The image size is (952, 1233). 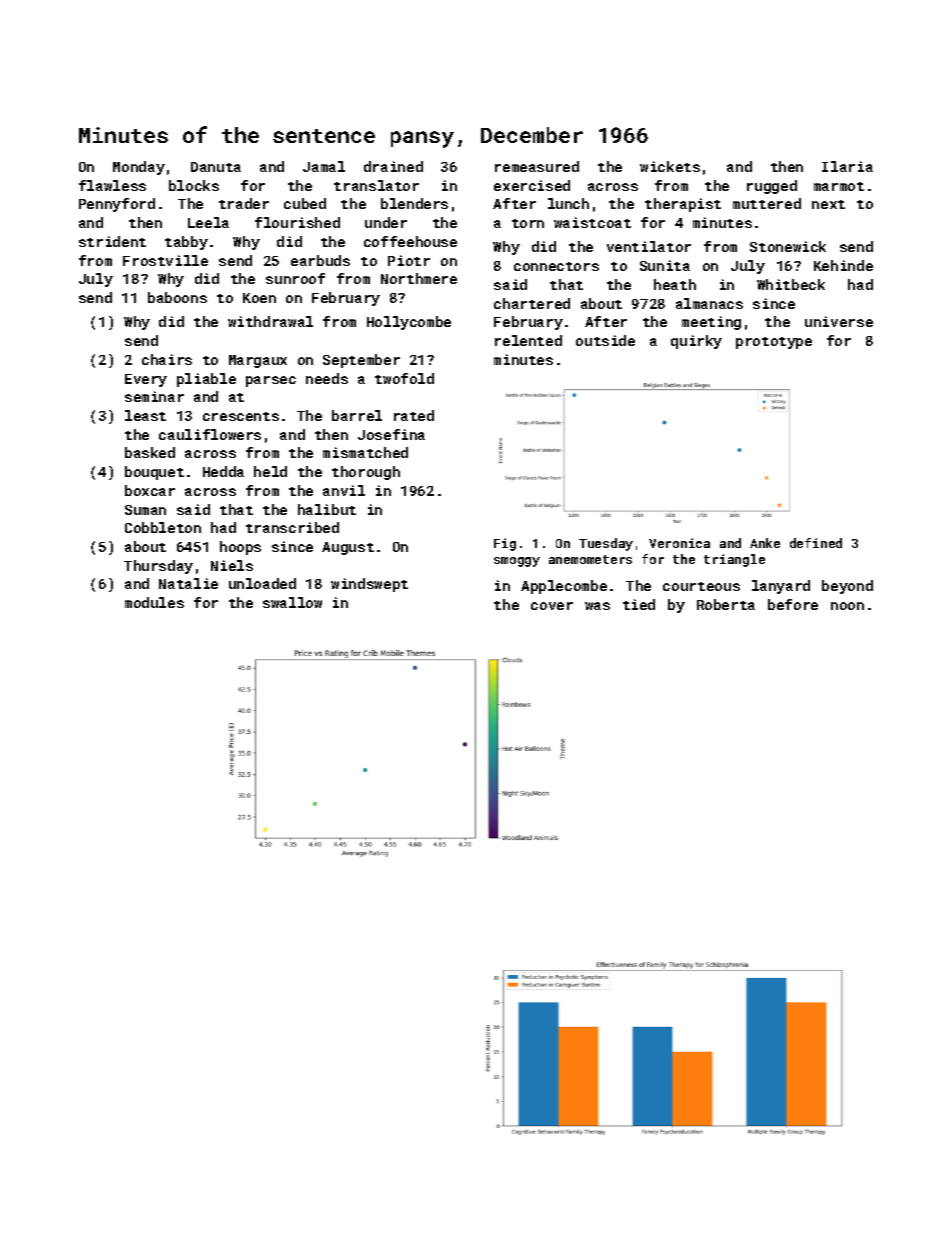 What do you see at coordinates (414, 415) in the document?
I see `rated` at bounding box center [414, 415].
